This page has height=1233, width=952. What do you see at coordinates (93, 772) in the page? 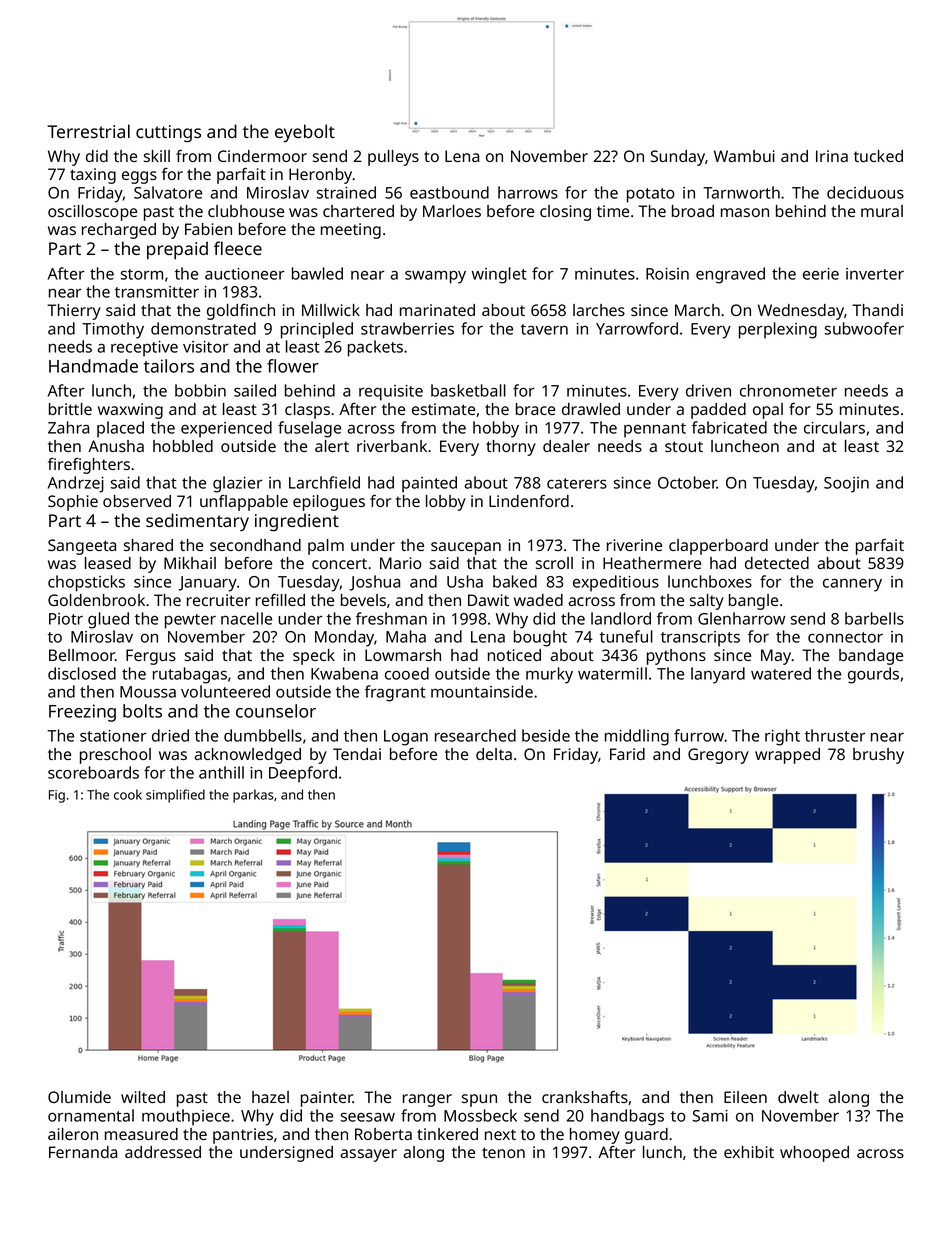
I see `scoreboards` at bounding box center [93, 772].
